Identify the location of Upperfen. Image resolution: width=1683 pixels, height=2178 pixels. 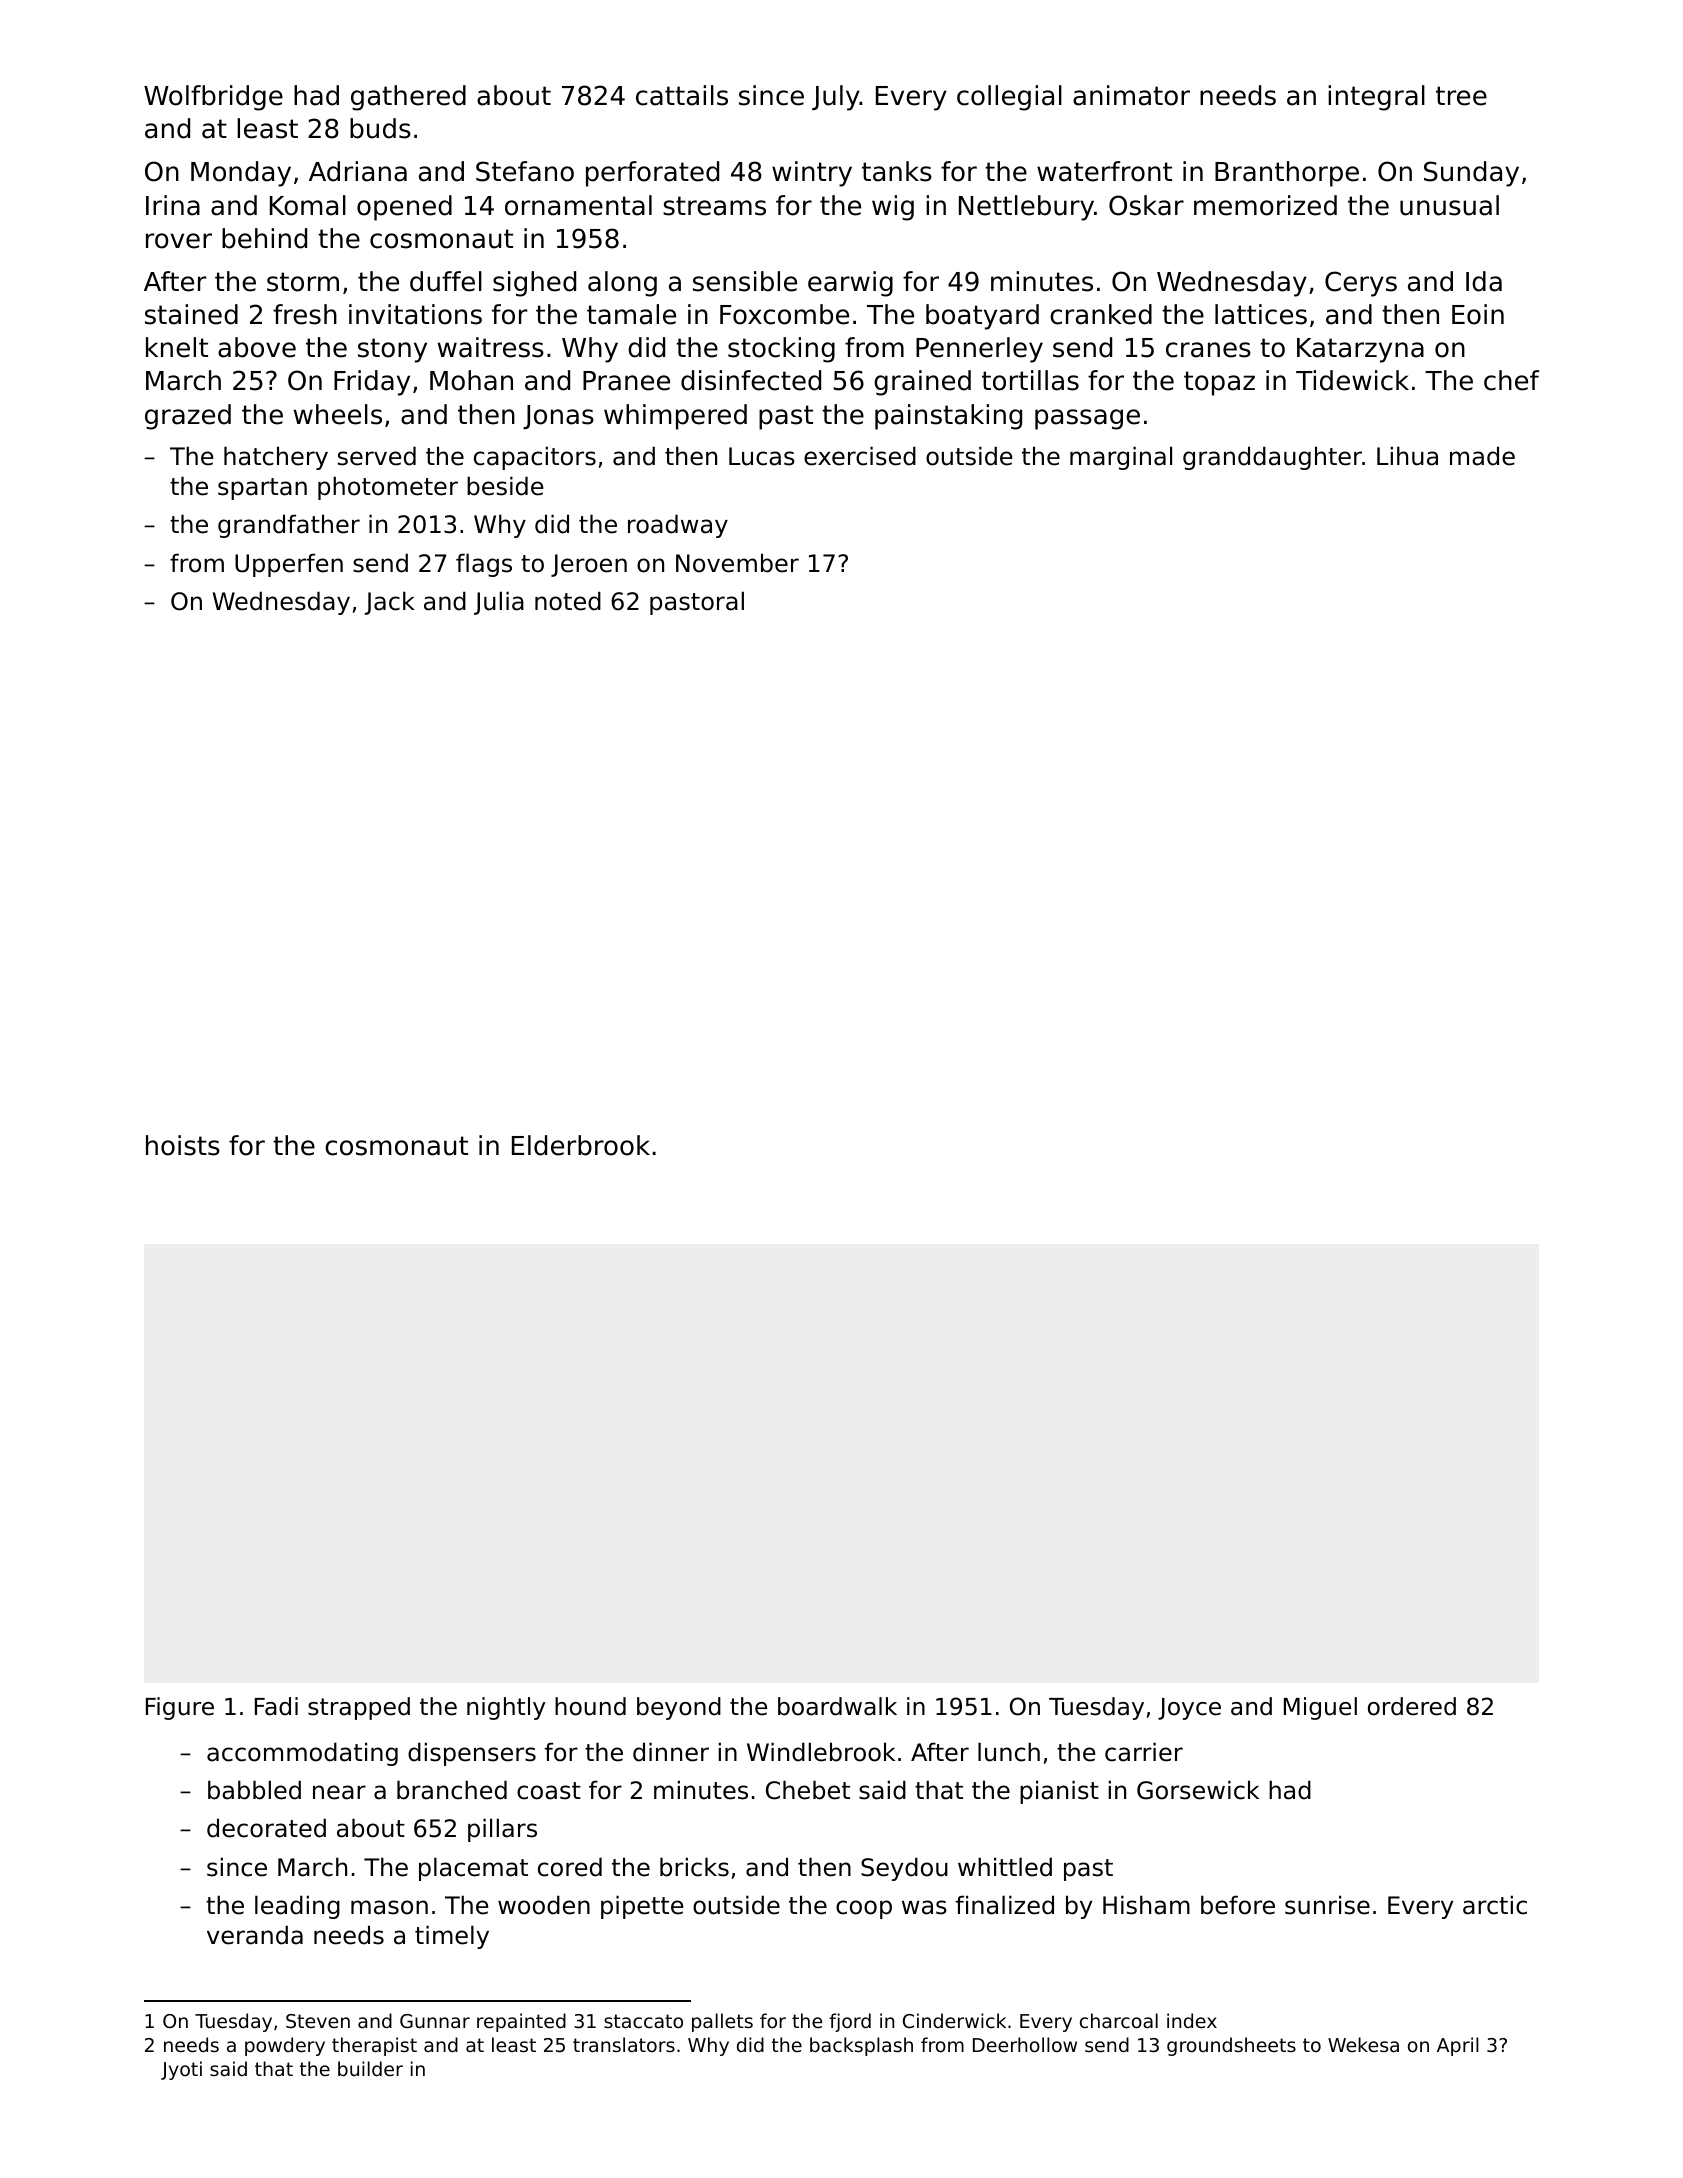
(289, 565).
